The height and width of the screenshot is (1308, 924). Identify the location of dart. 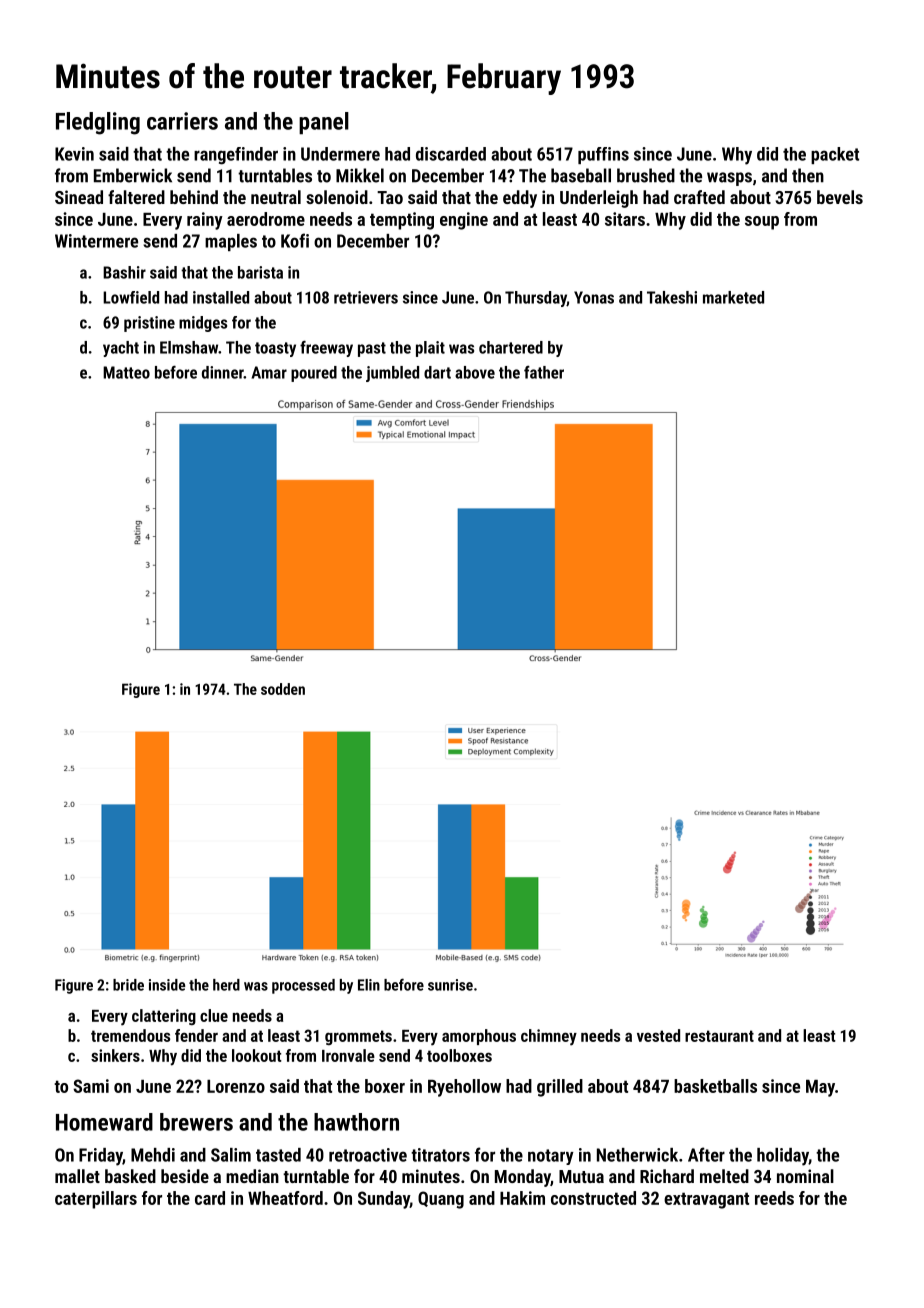
(437, 372).
